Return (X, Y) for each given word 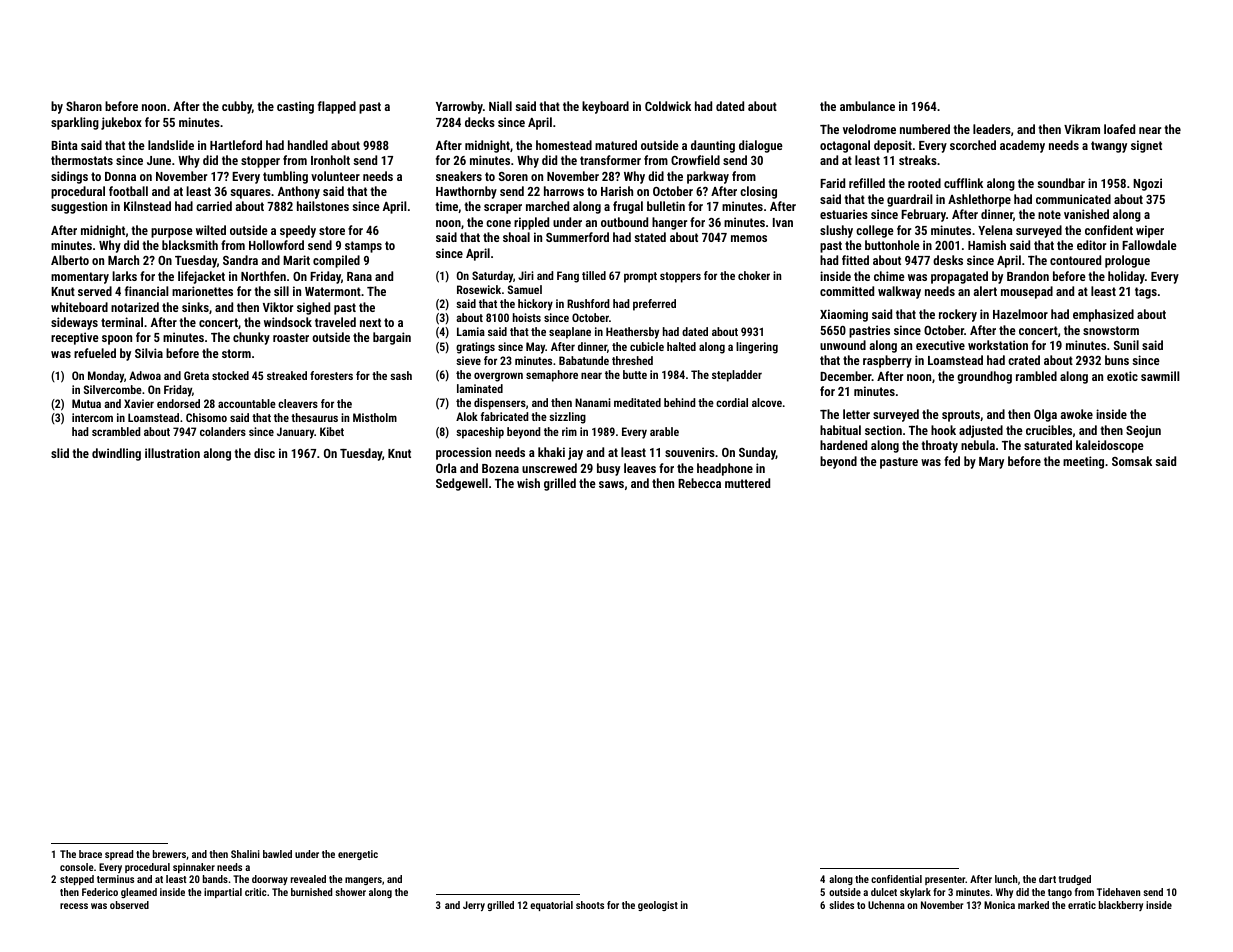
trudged (1075, 880)
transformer (610, 160)
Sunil (1126, 345)
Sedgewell (462, 484)
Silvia (149, 353)
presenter (945, 880)
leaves (640, 468)
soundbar (1061, 183)
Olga (1045, 415)
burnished (311, 892)
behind (680, 402)
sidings (69, 177)
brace (90, 854)
